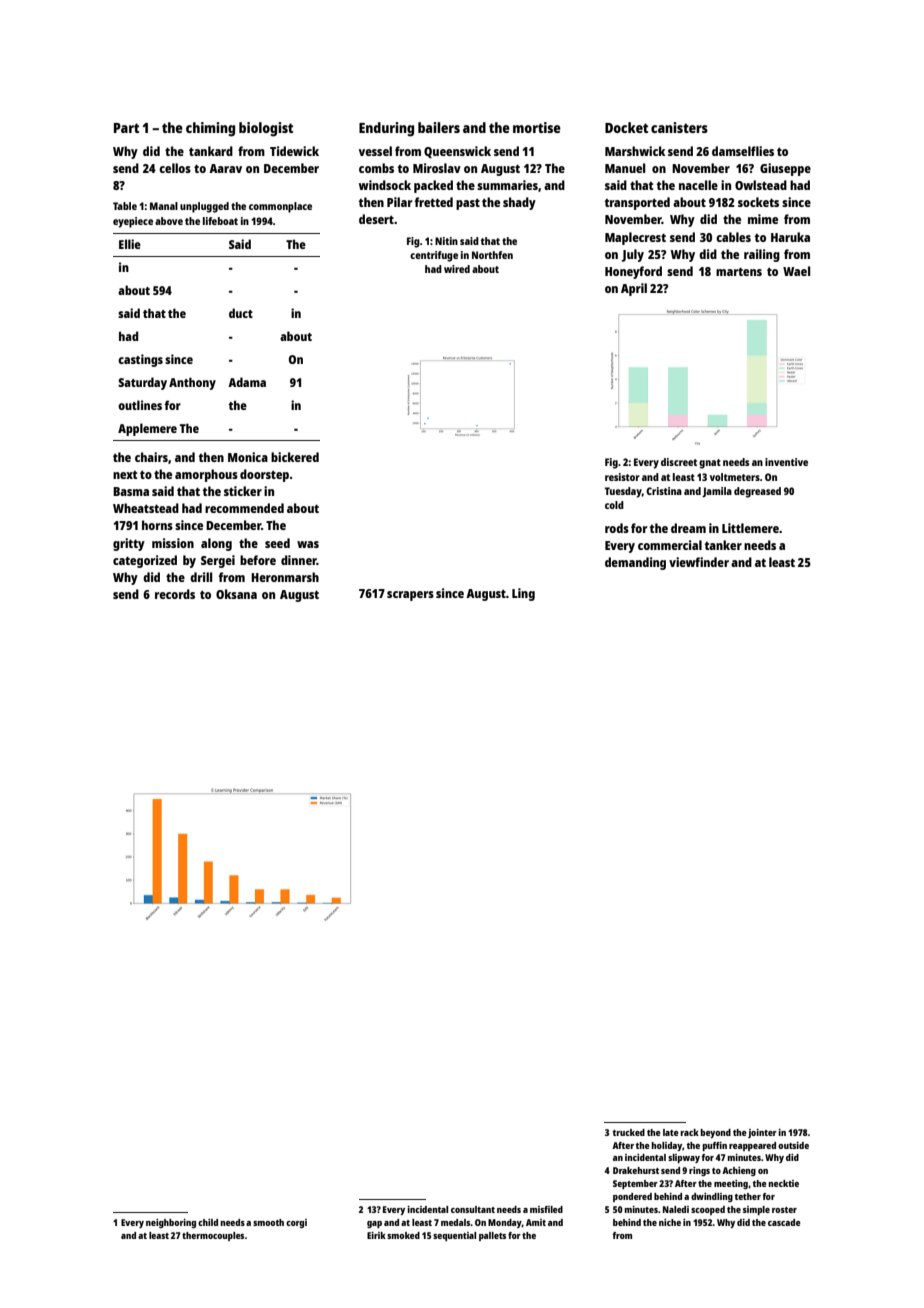  Describe the element at coordinates (633, 272) in the image. I see `Honeyford` at that location.
